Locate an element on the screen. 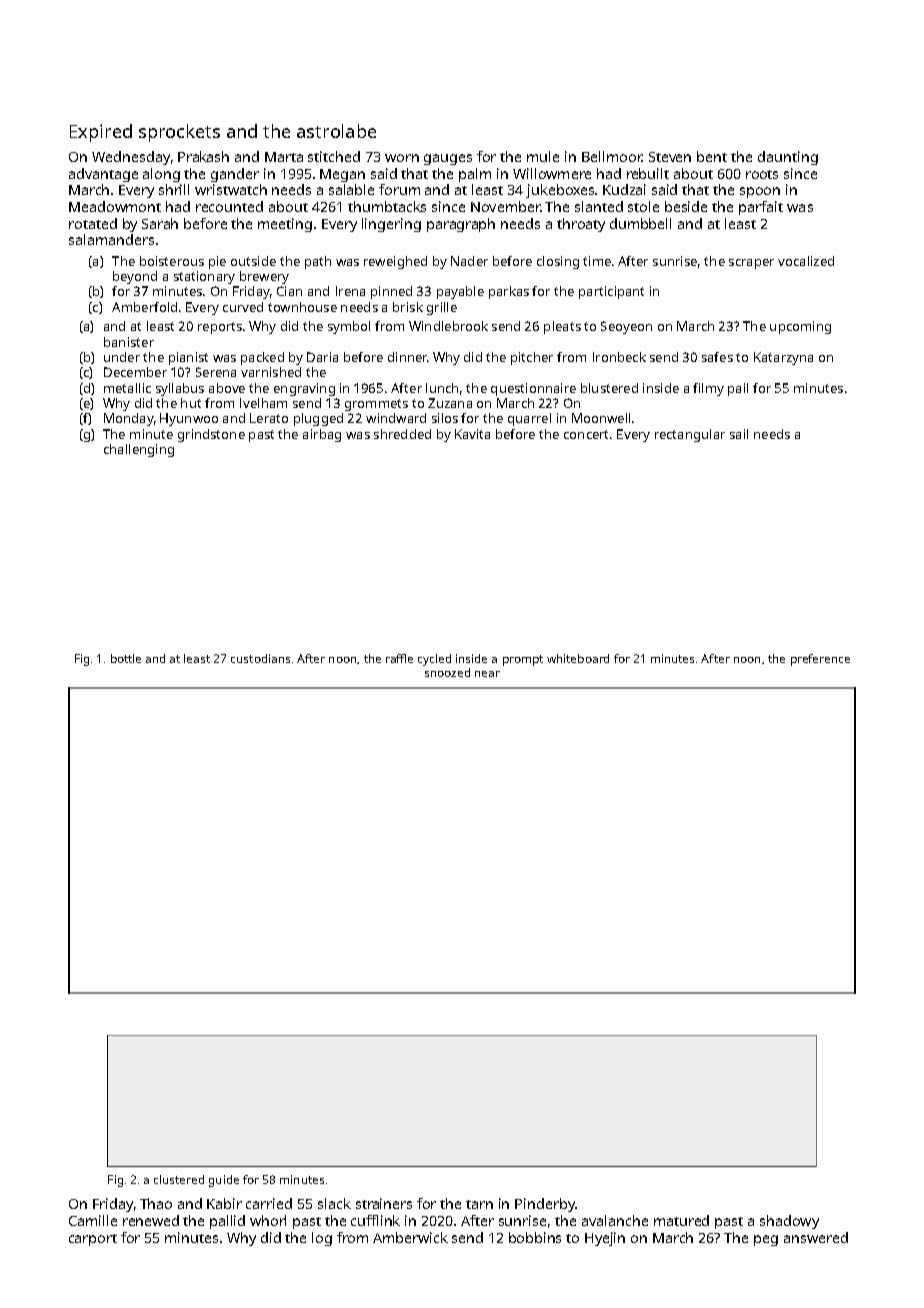 The height and width of the screenshot is (1308, 924). raffle is located at coordinates (399, 658).
